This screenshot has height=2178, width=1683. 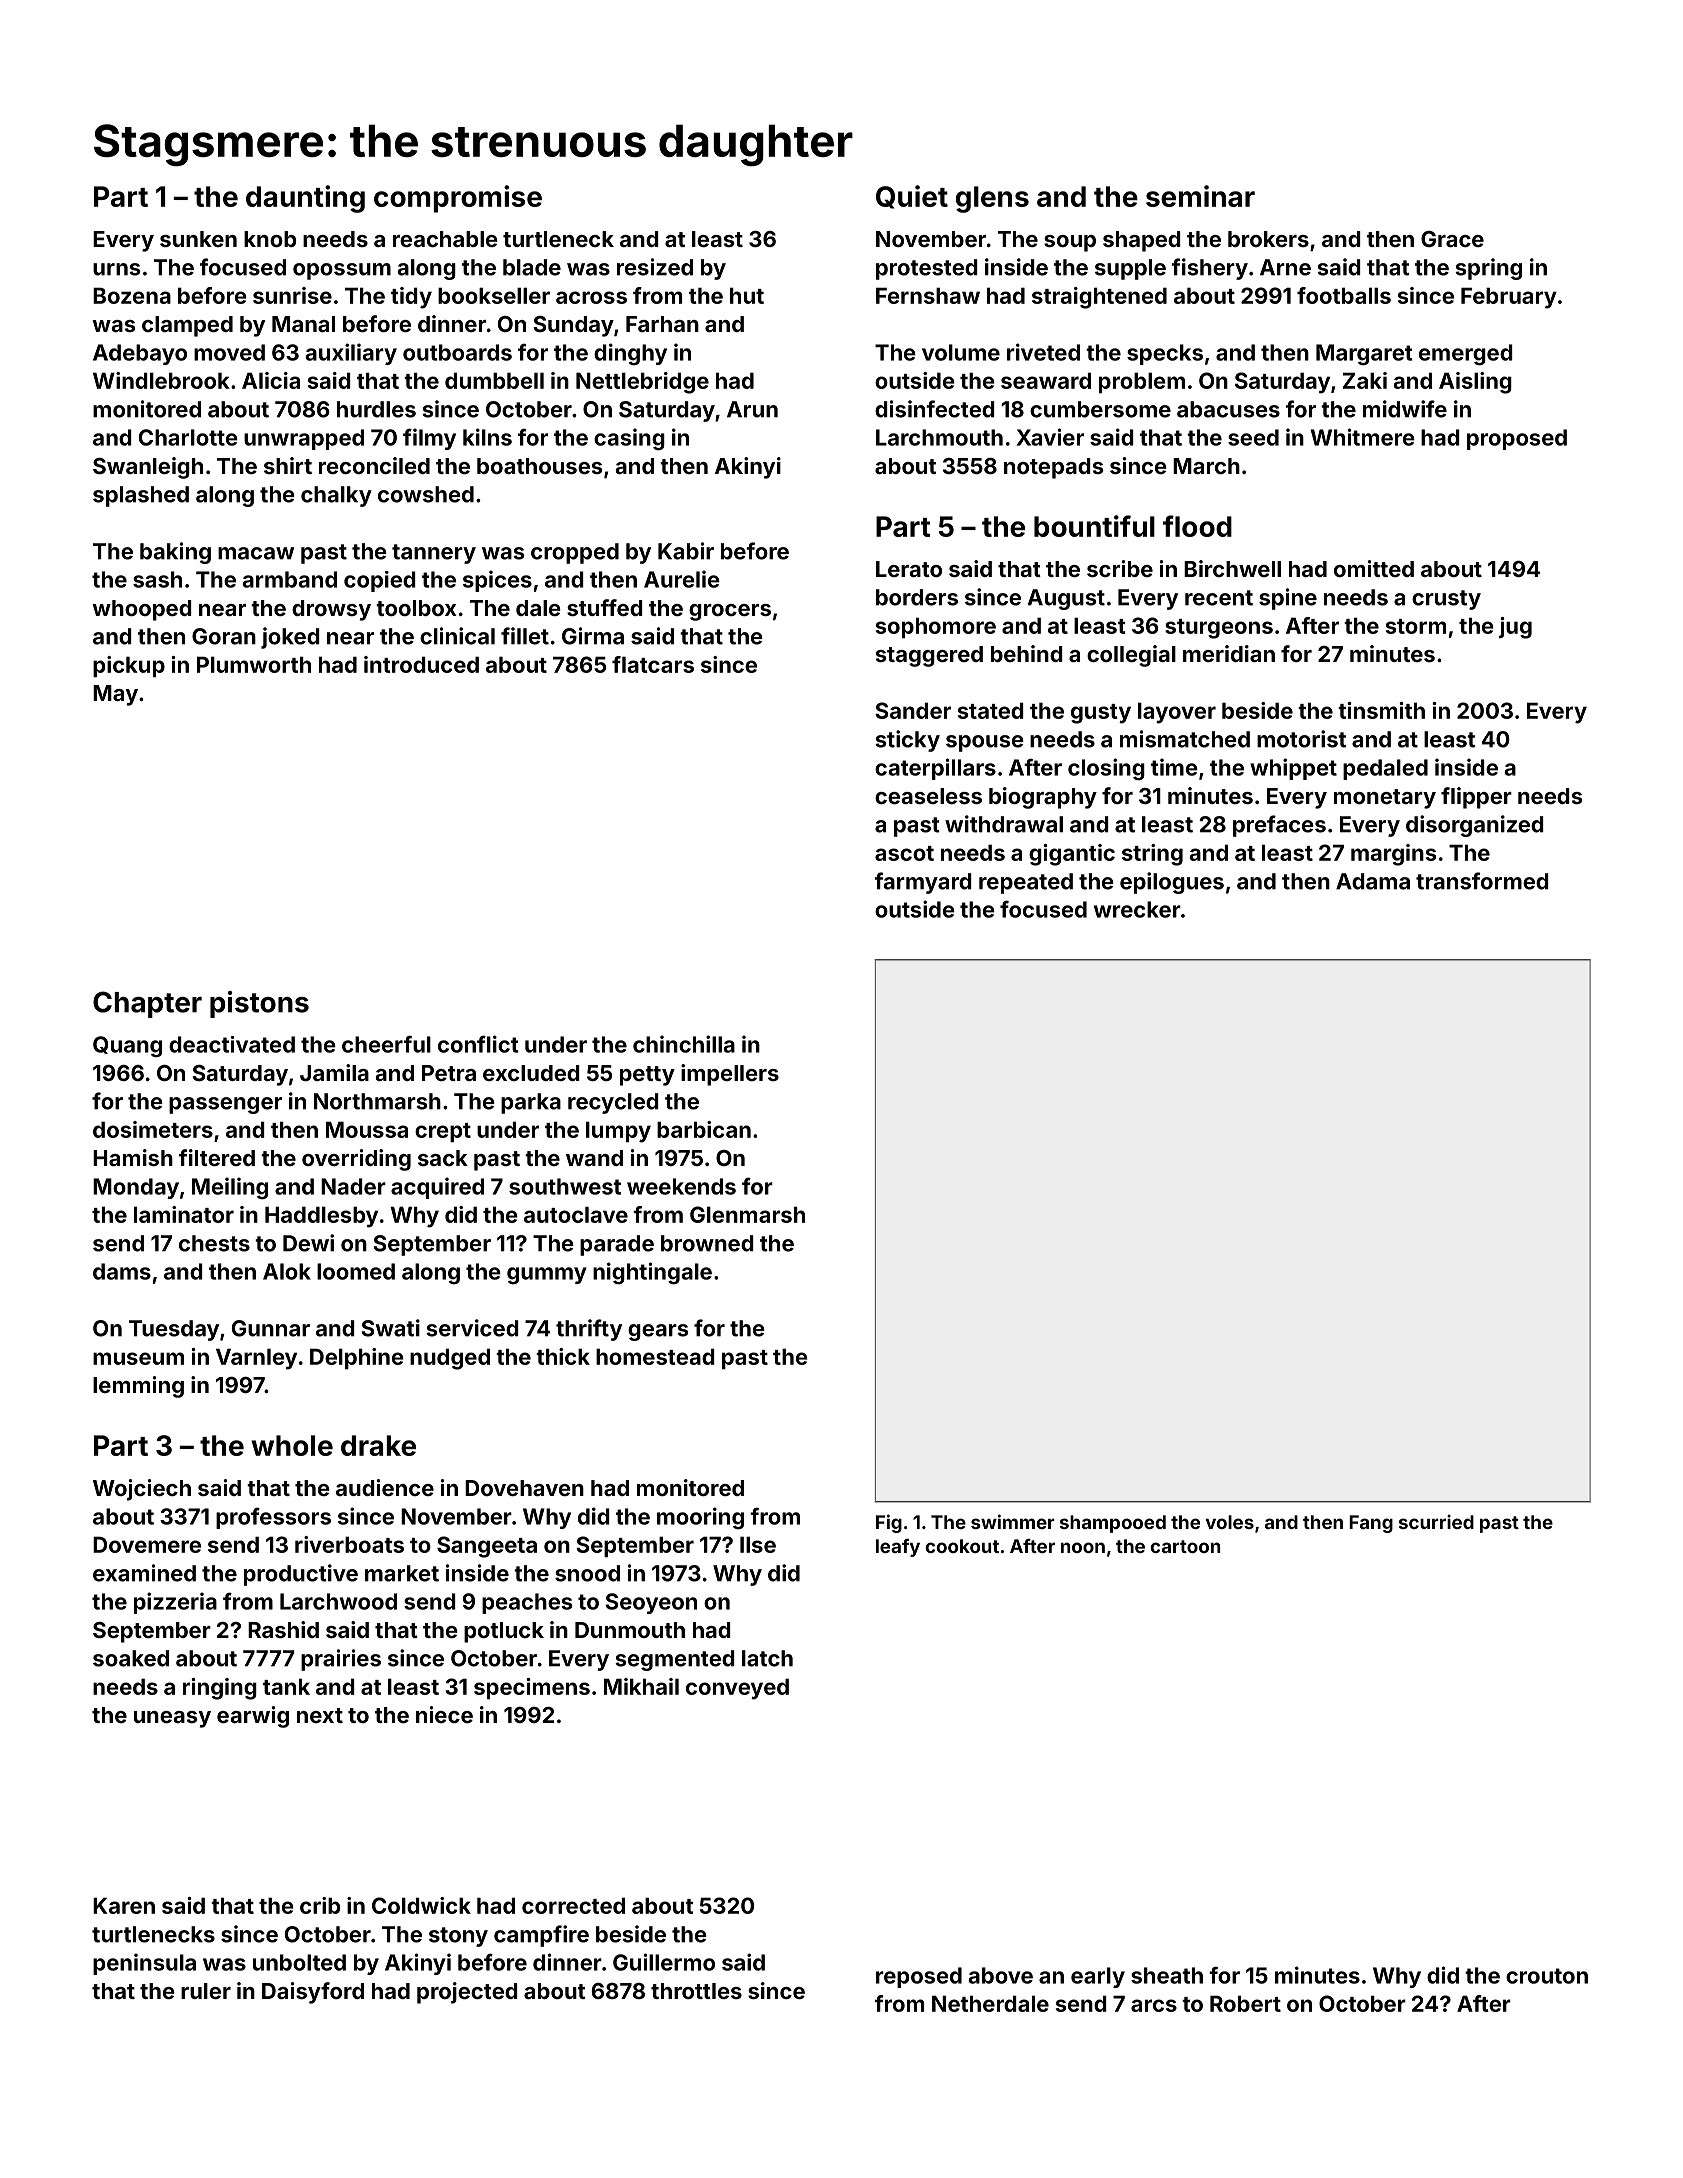 What do you see at coordinates (730, 1075) in the screenshot?
I see `impellers` at bounding box center [730, 1075].
